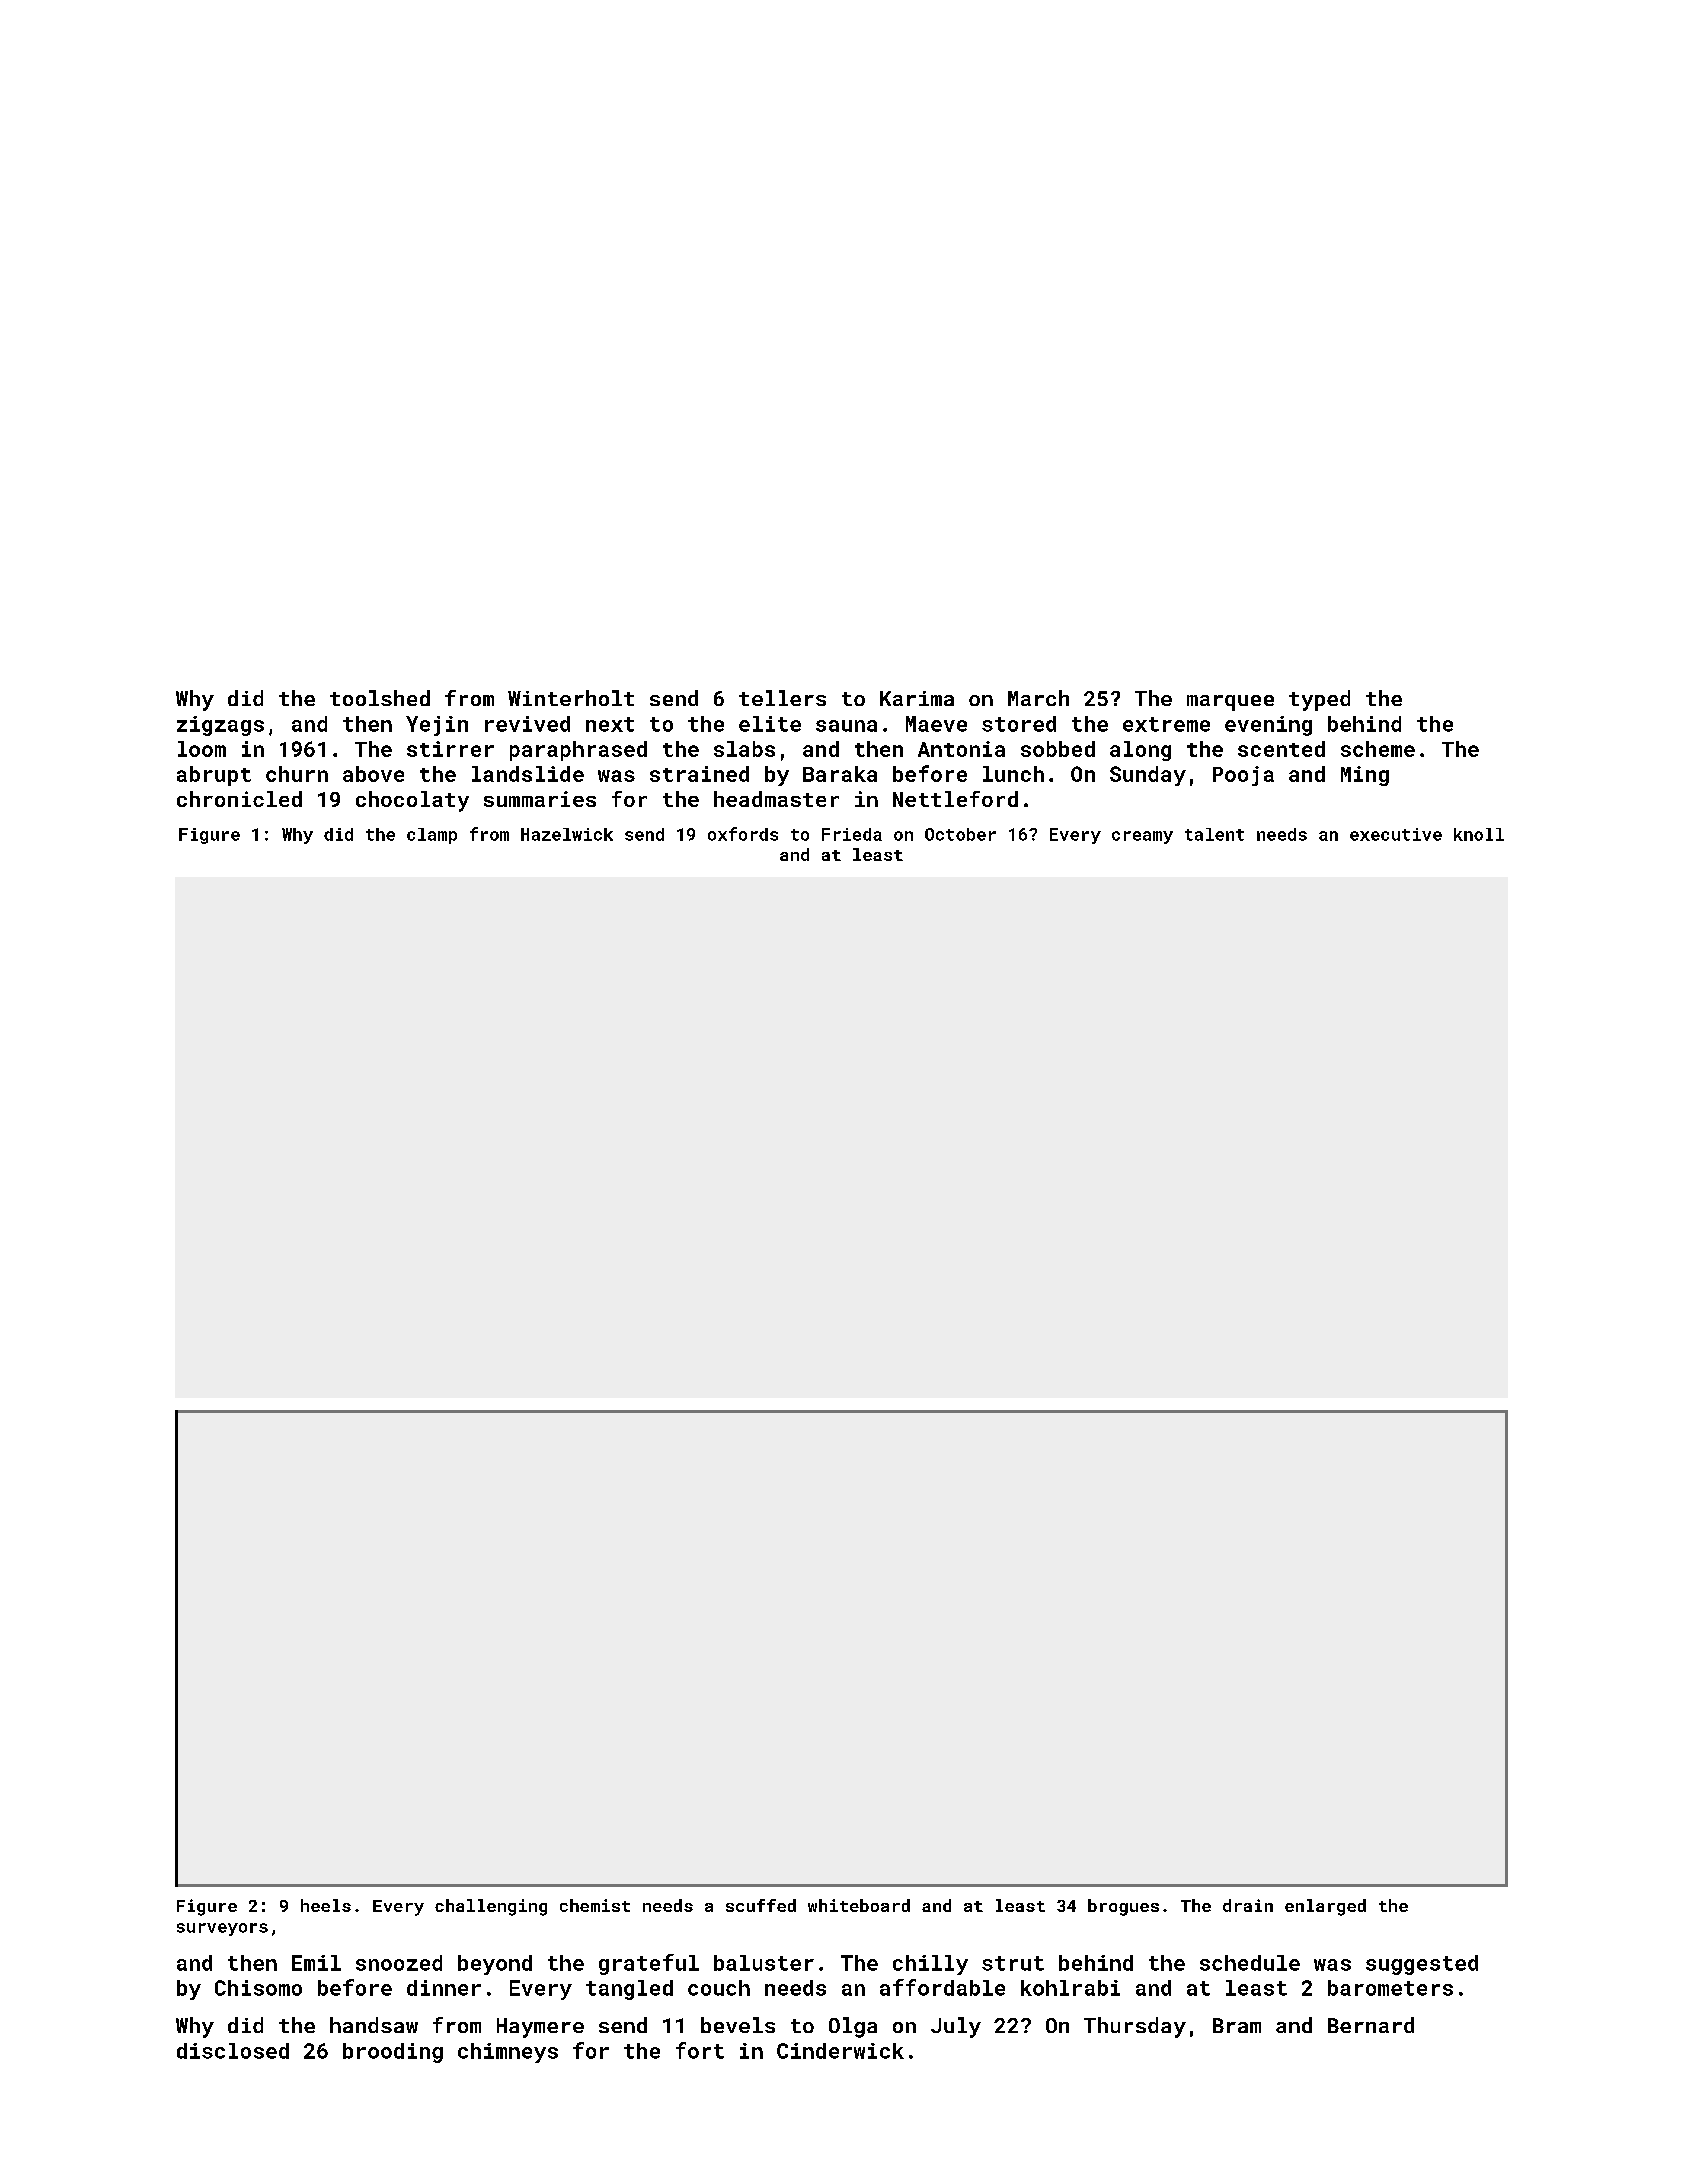 This screenshot has height=2178, width=1683. I want to click on knoll, so click(1479, 834).
